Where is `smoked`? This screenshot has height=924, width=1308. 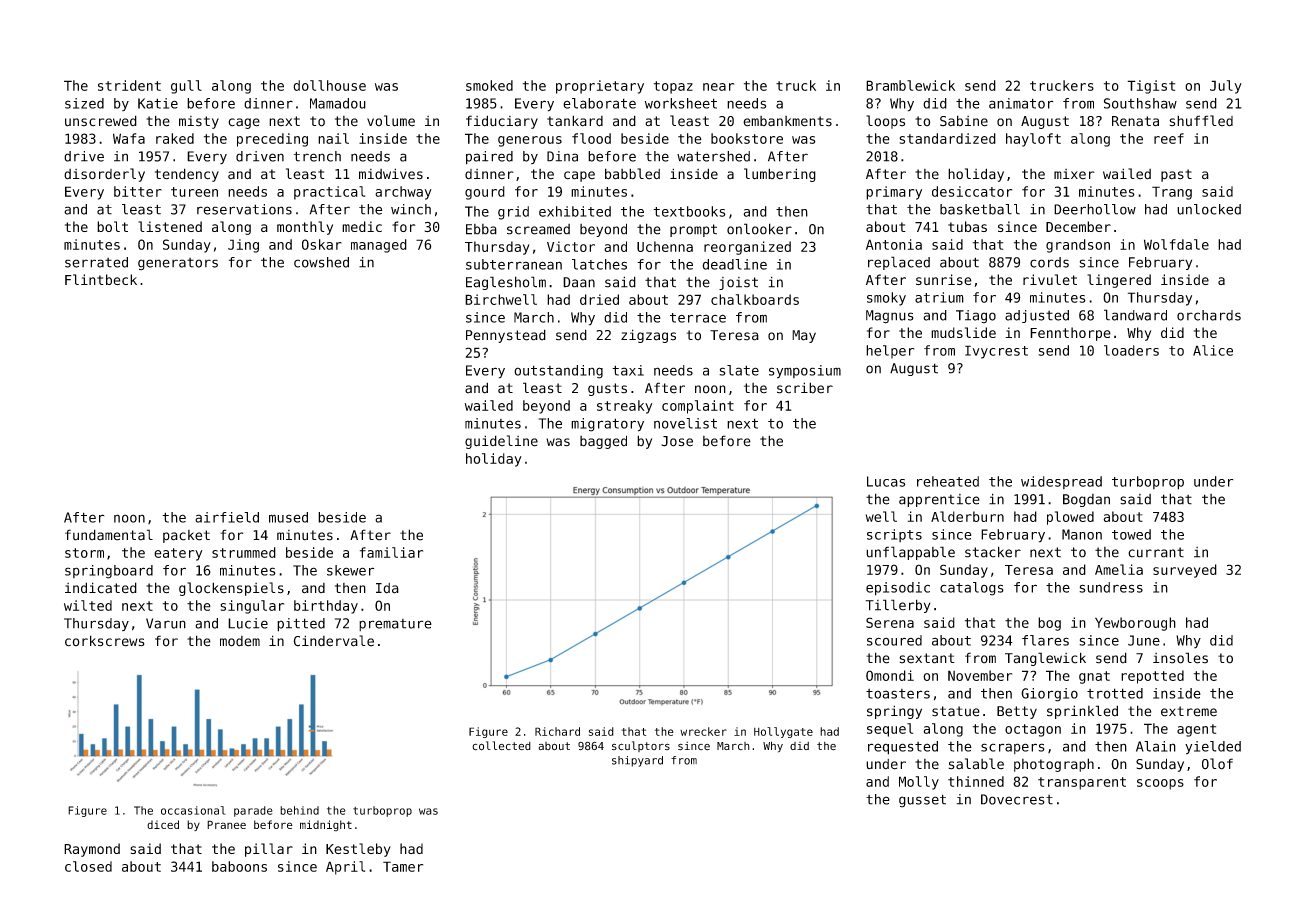
smoked is located at coordinates (489, 85).
